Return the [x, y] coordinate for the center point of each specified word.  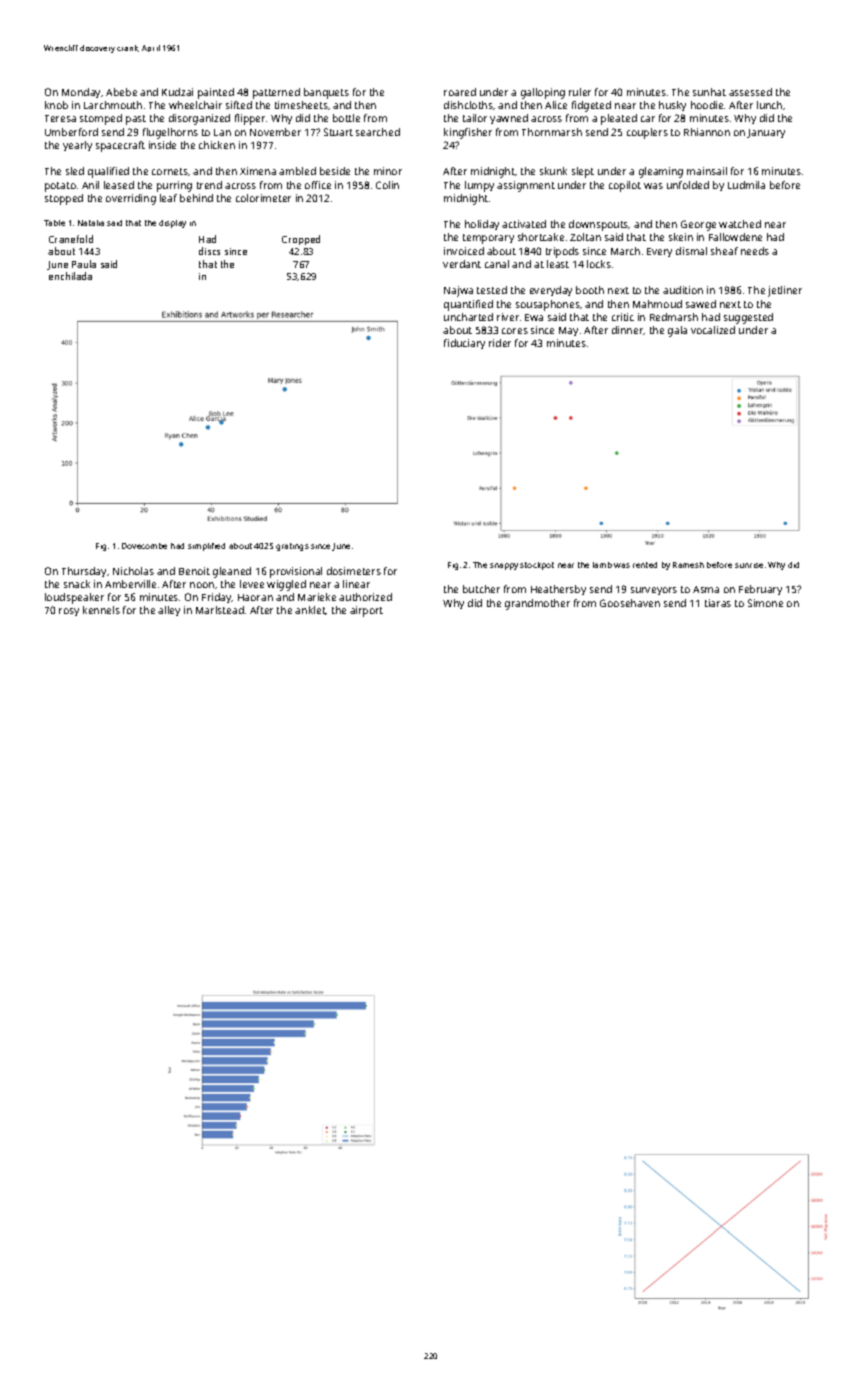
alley [169, 611]
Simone [765, 603]
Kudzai [177, 92]
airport [366, 611]
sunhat [709, 92]
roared [460, 92]
